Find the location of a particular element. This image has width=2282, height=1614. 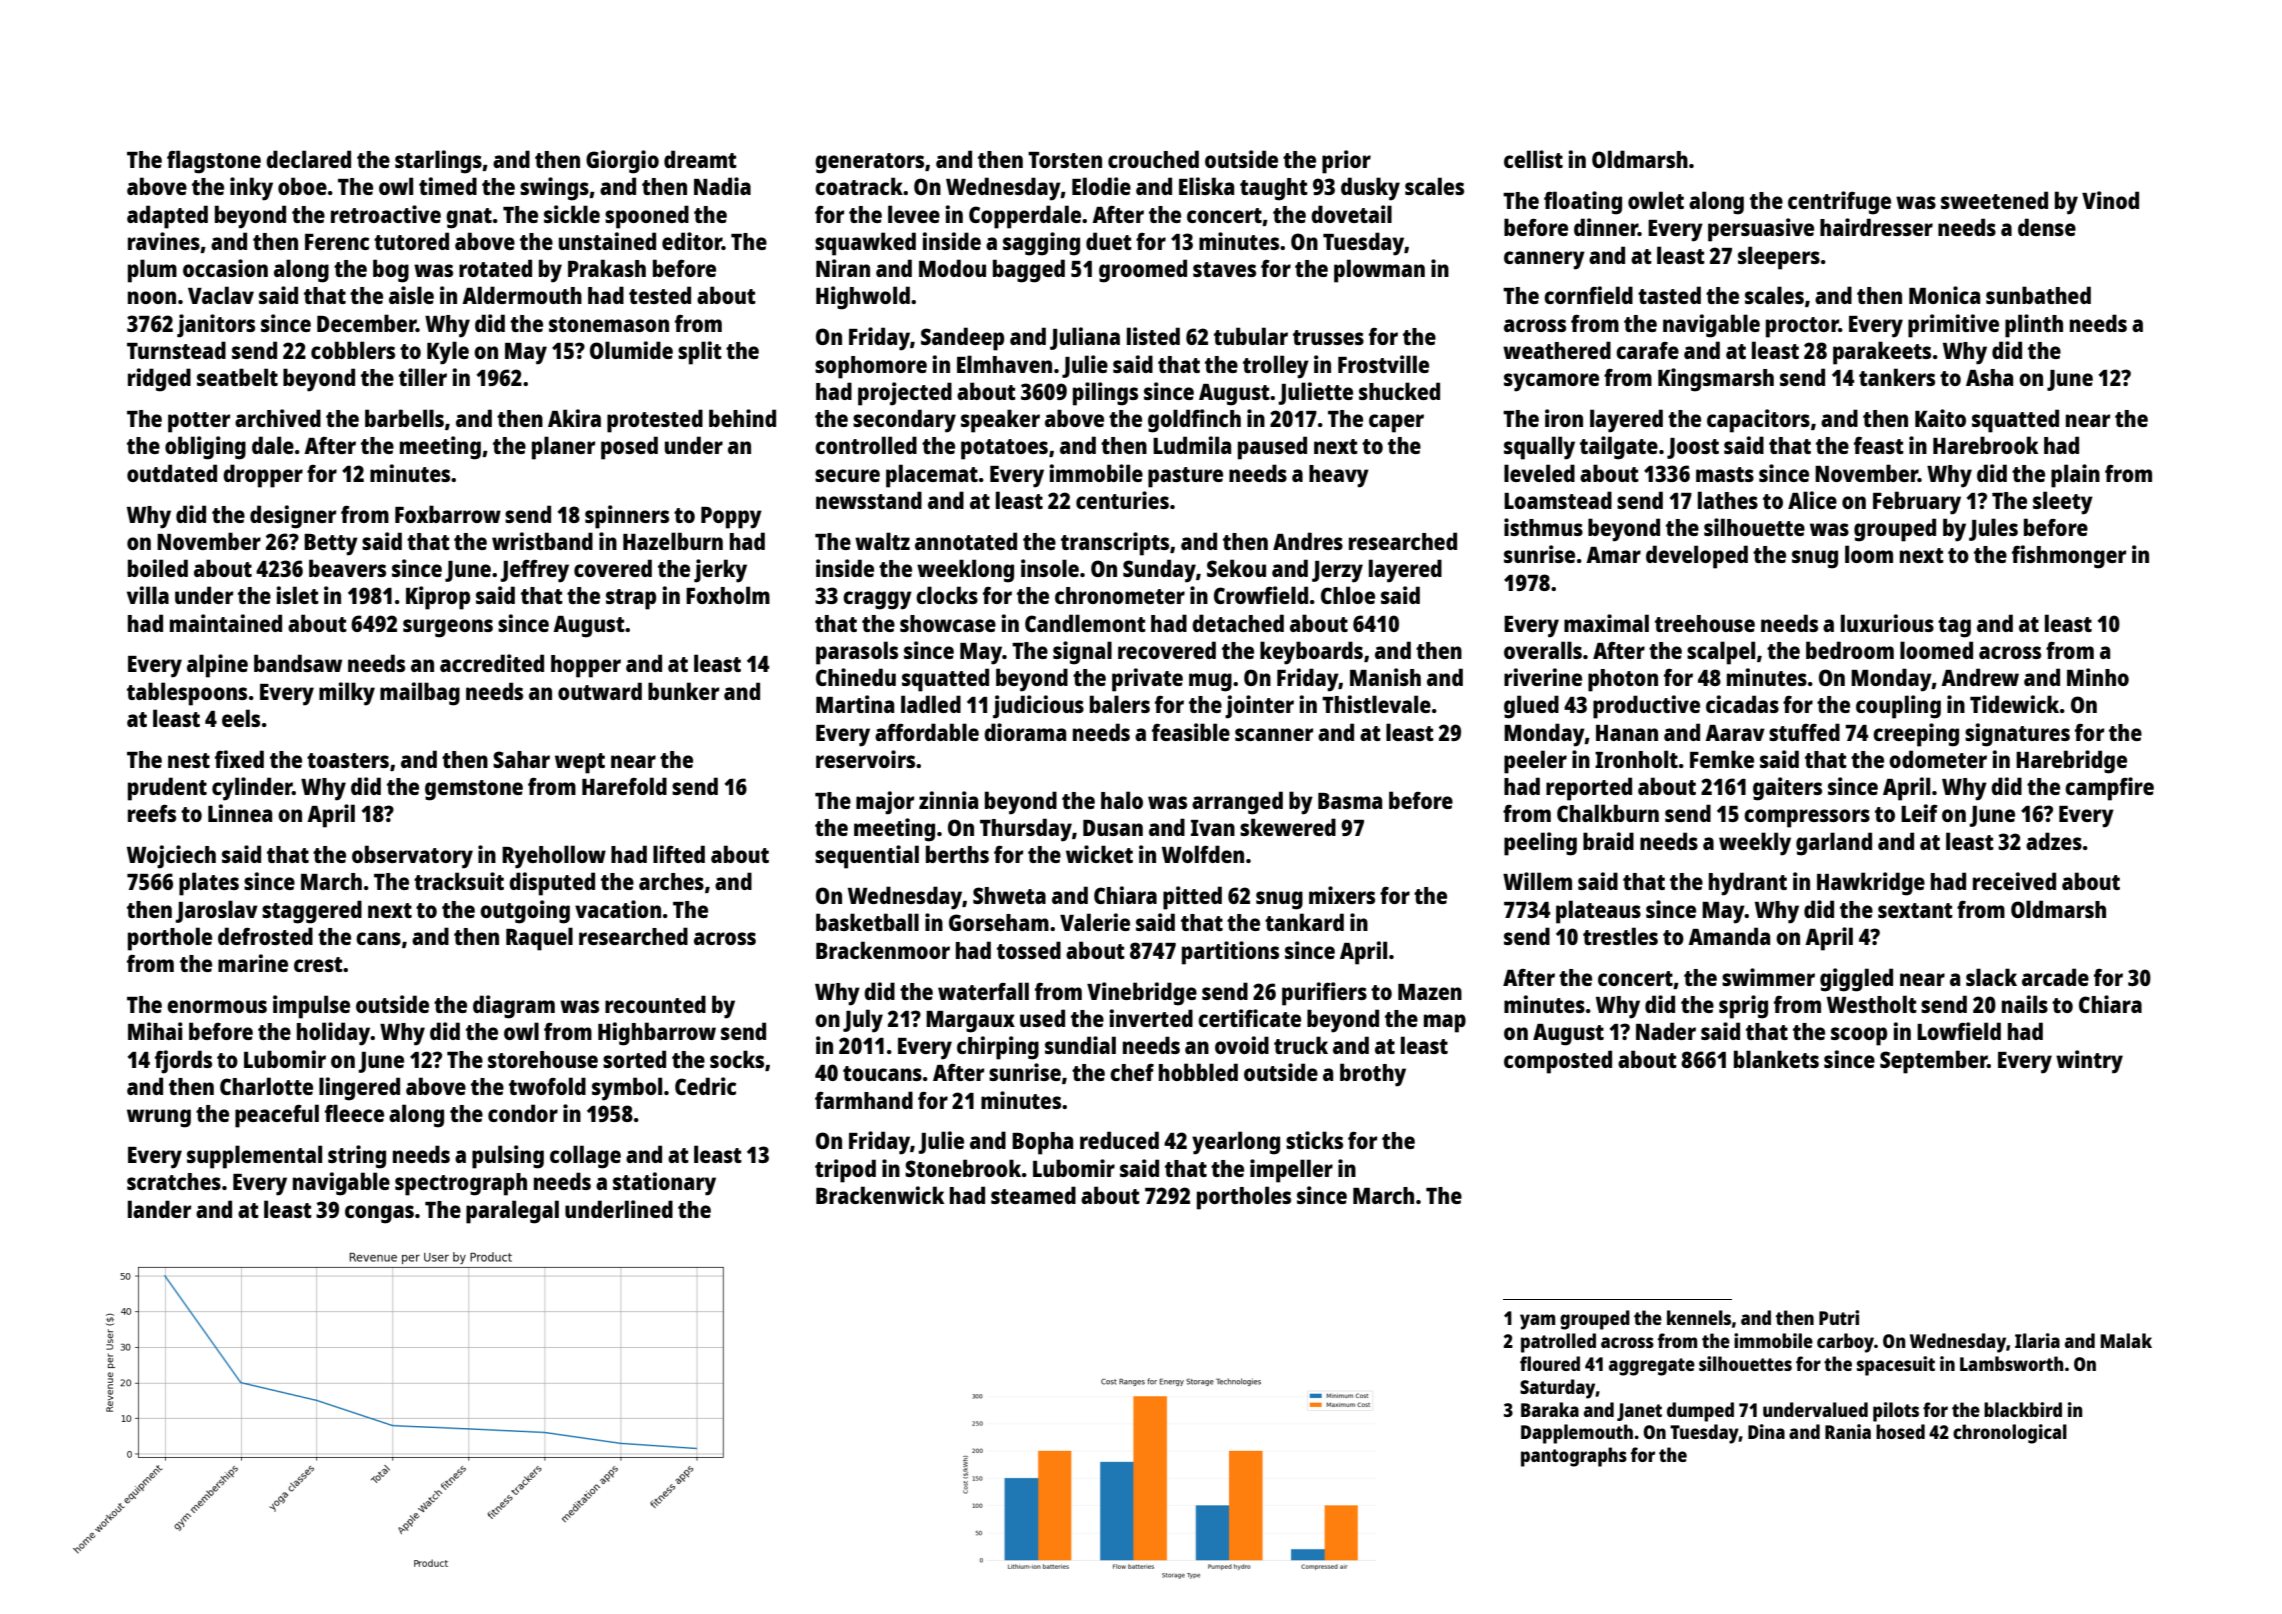

Lambsworth is located at coordinates (2011, 1363).
